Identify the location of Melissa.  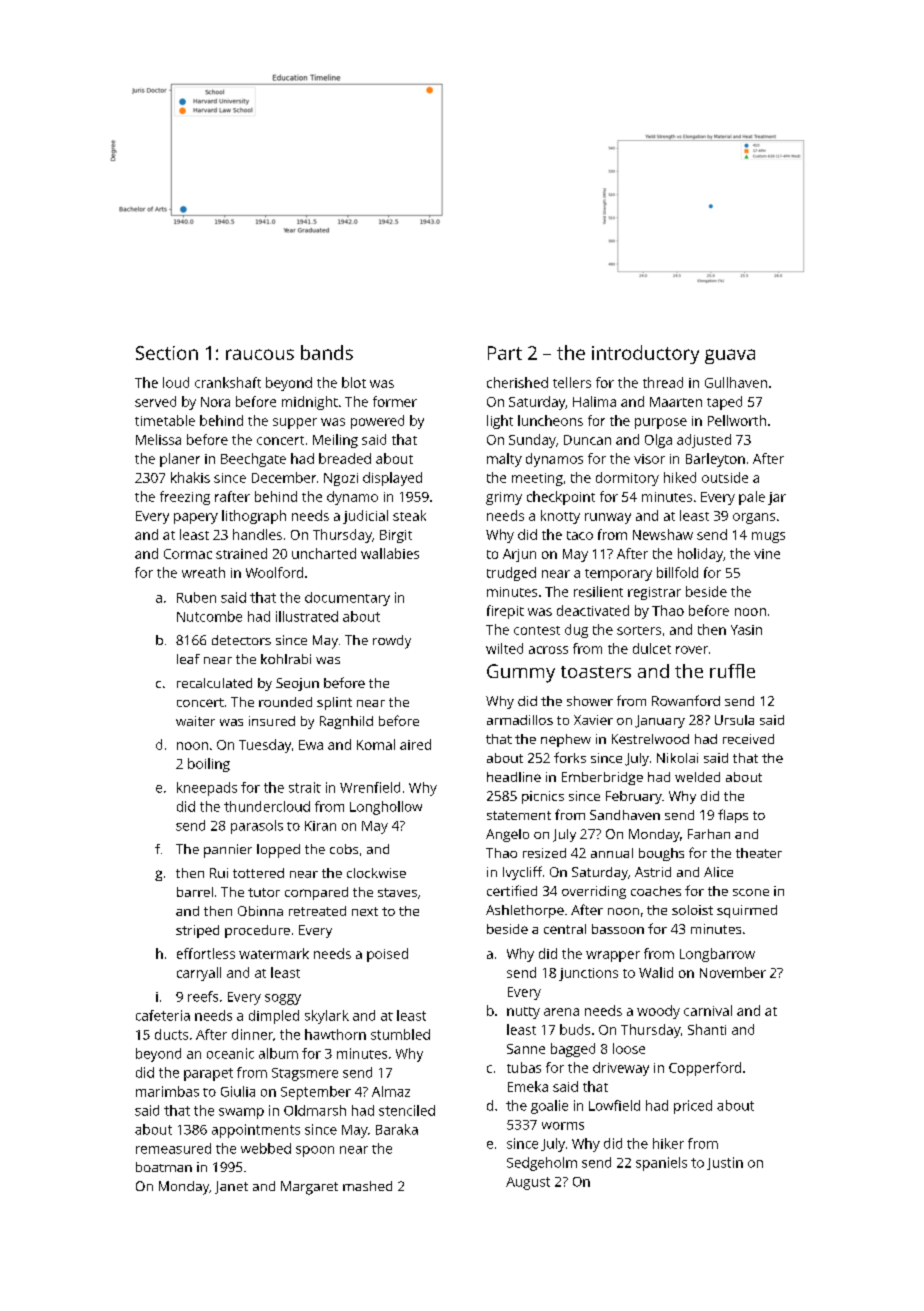
(158, 439).
